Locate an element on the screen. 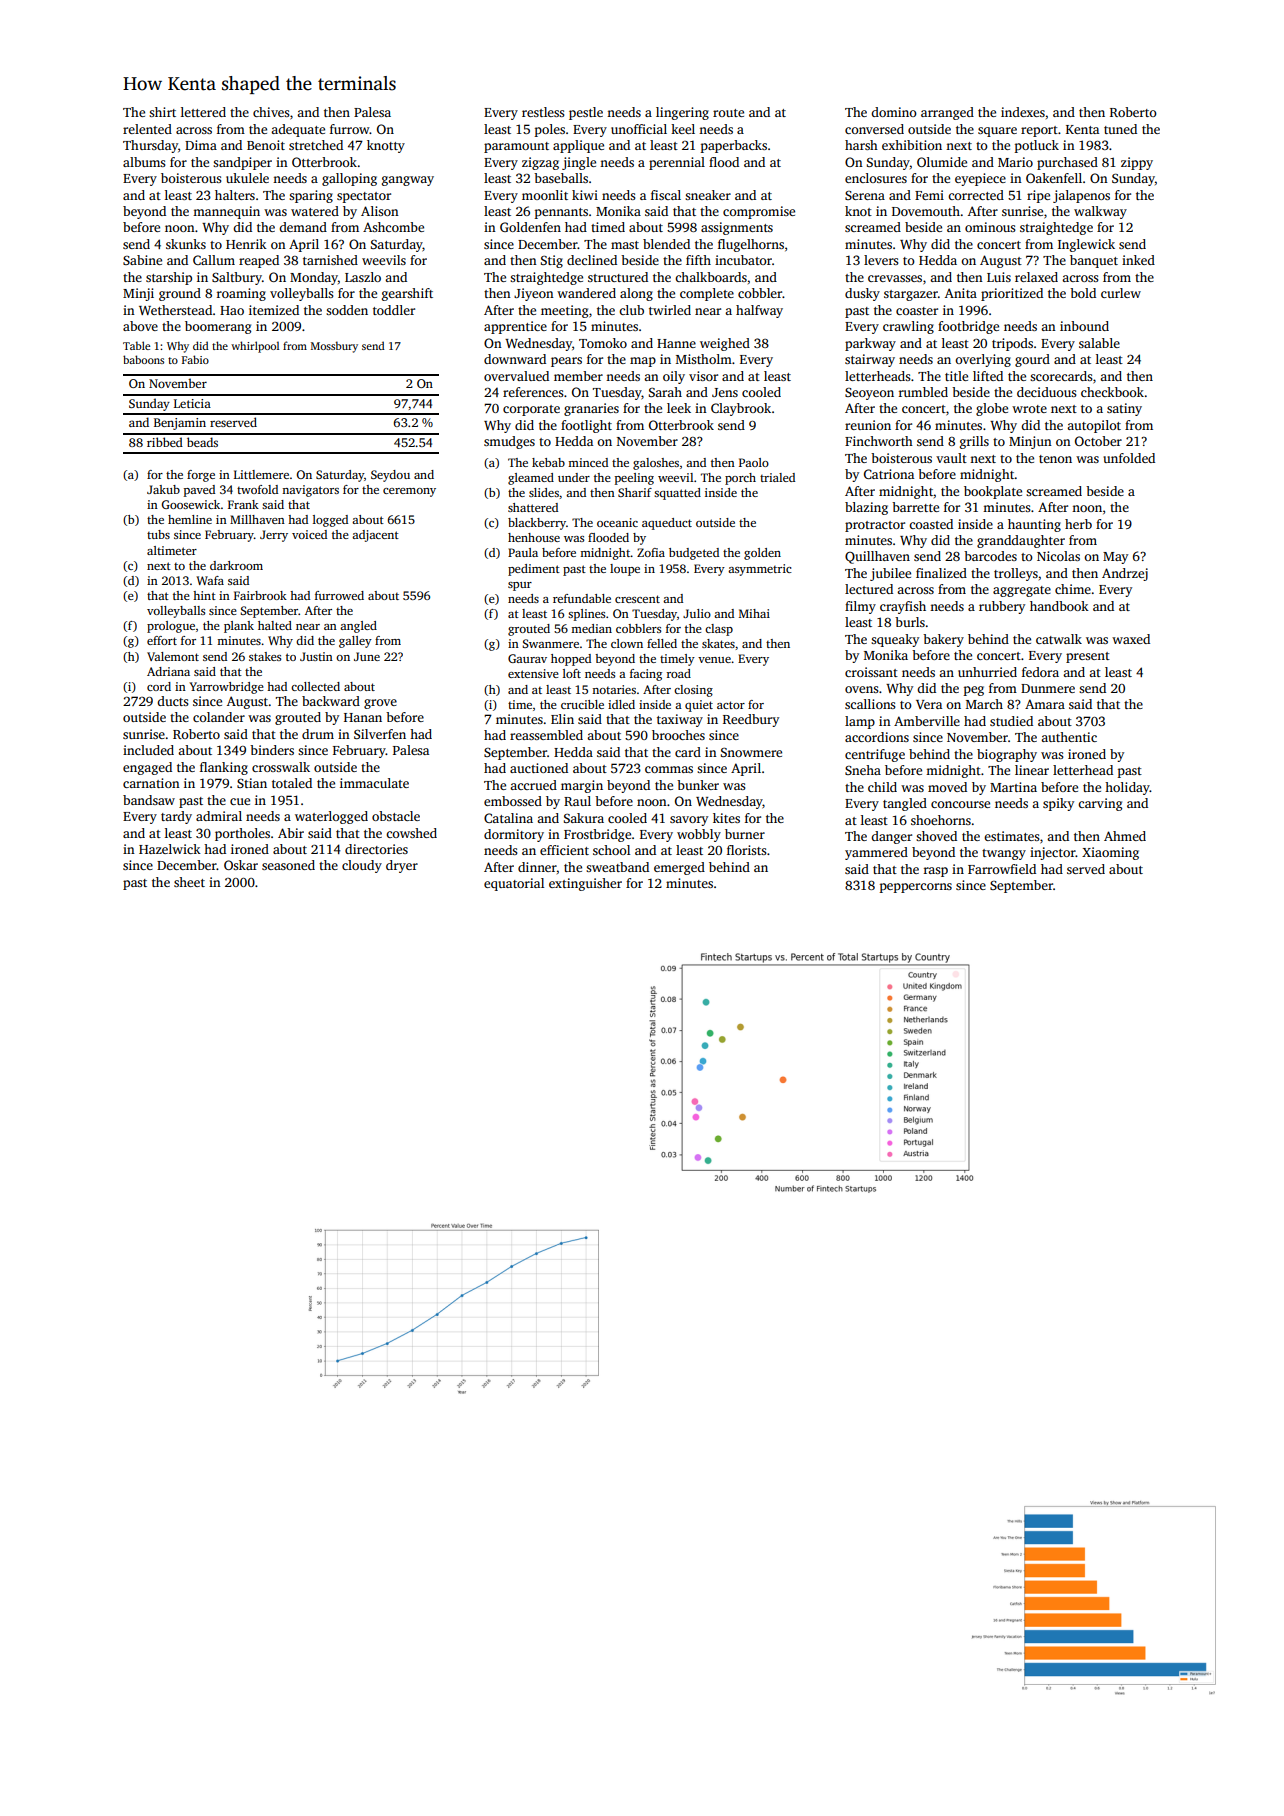 This screenshot has width=1284, height=1816. equatorial is located at coordinates (514, 884).
